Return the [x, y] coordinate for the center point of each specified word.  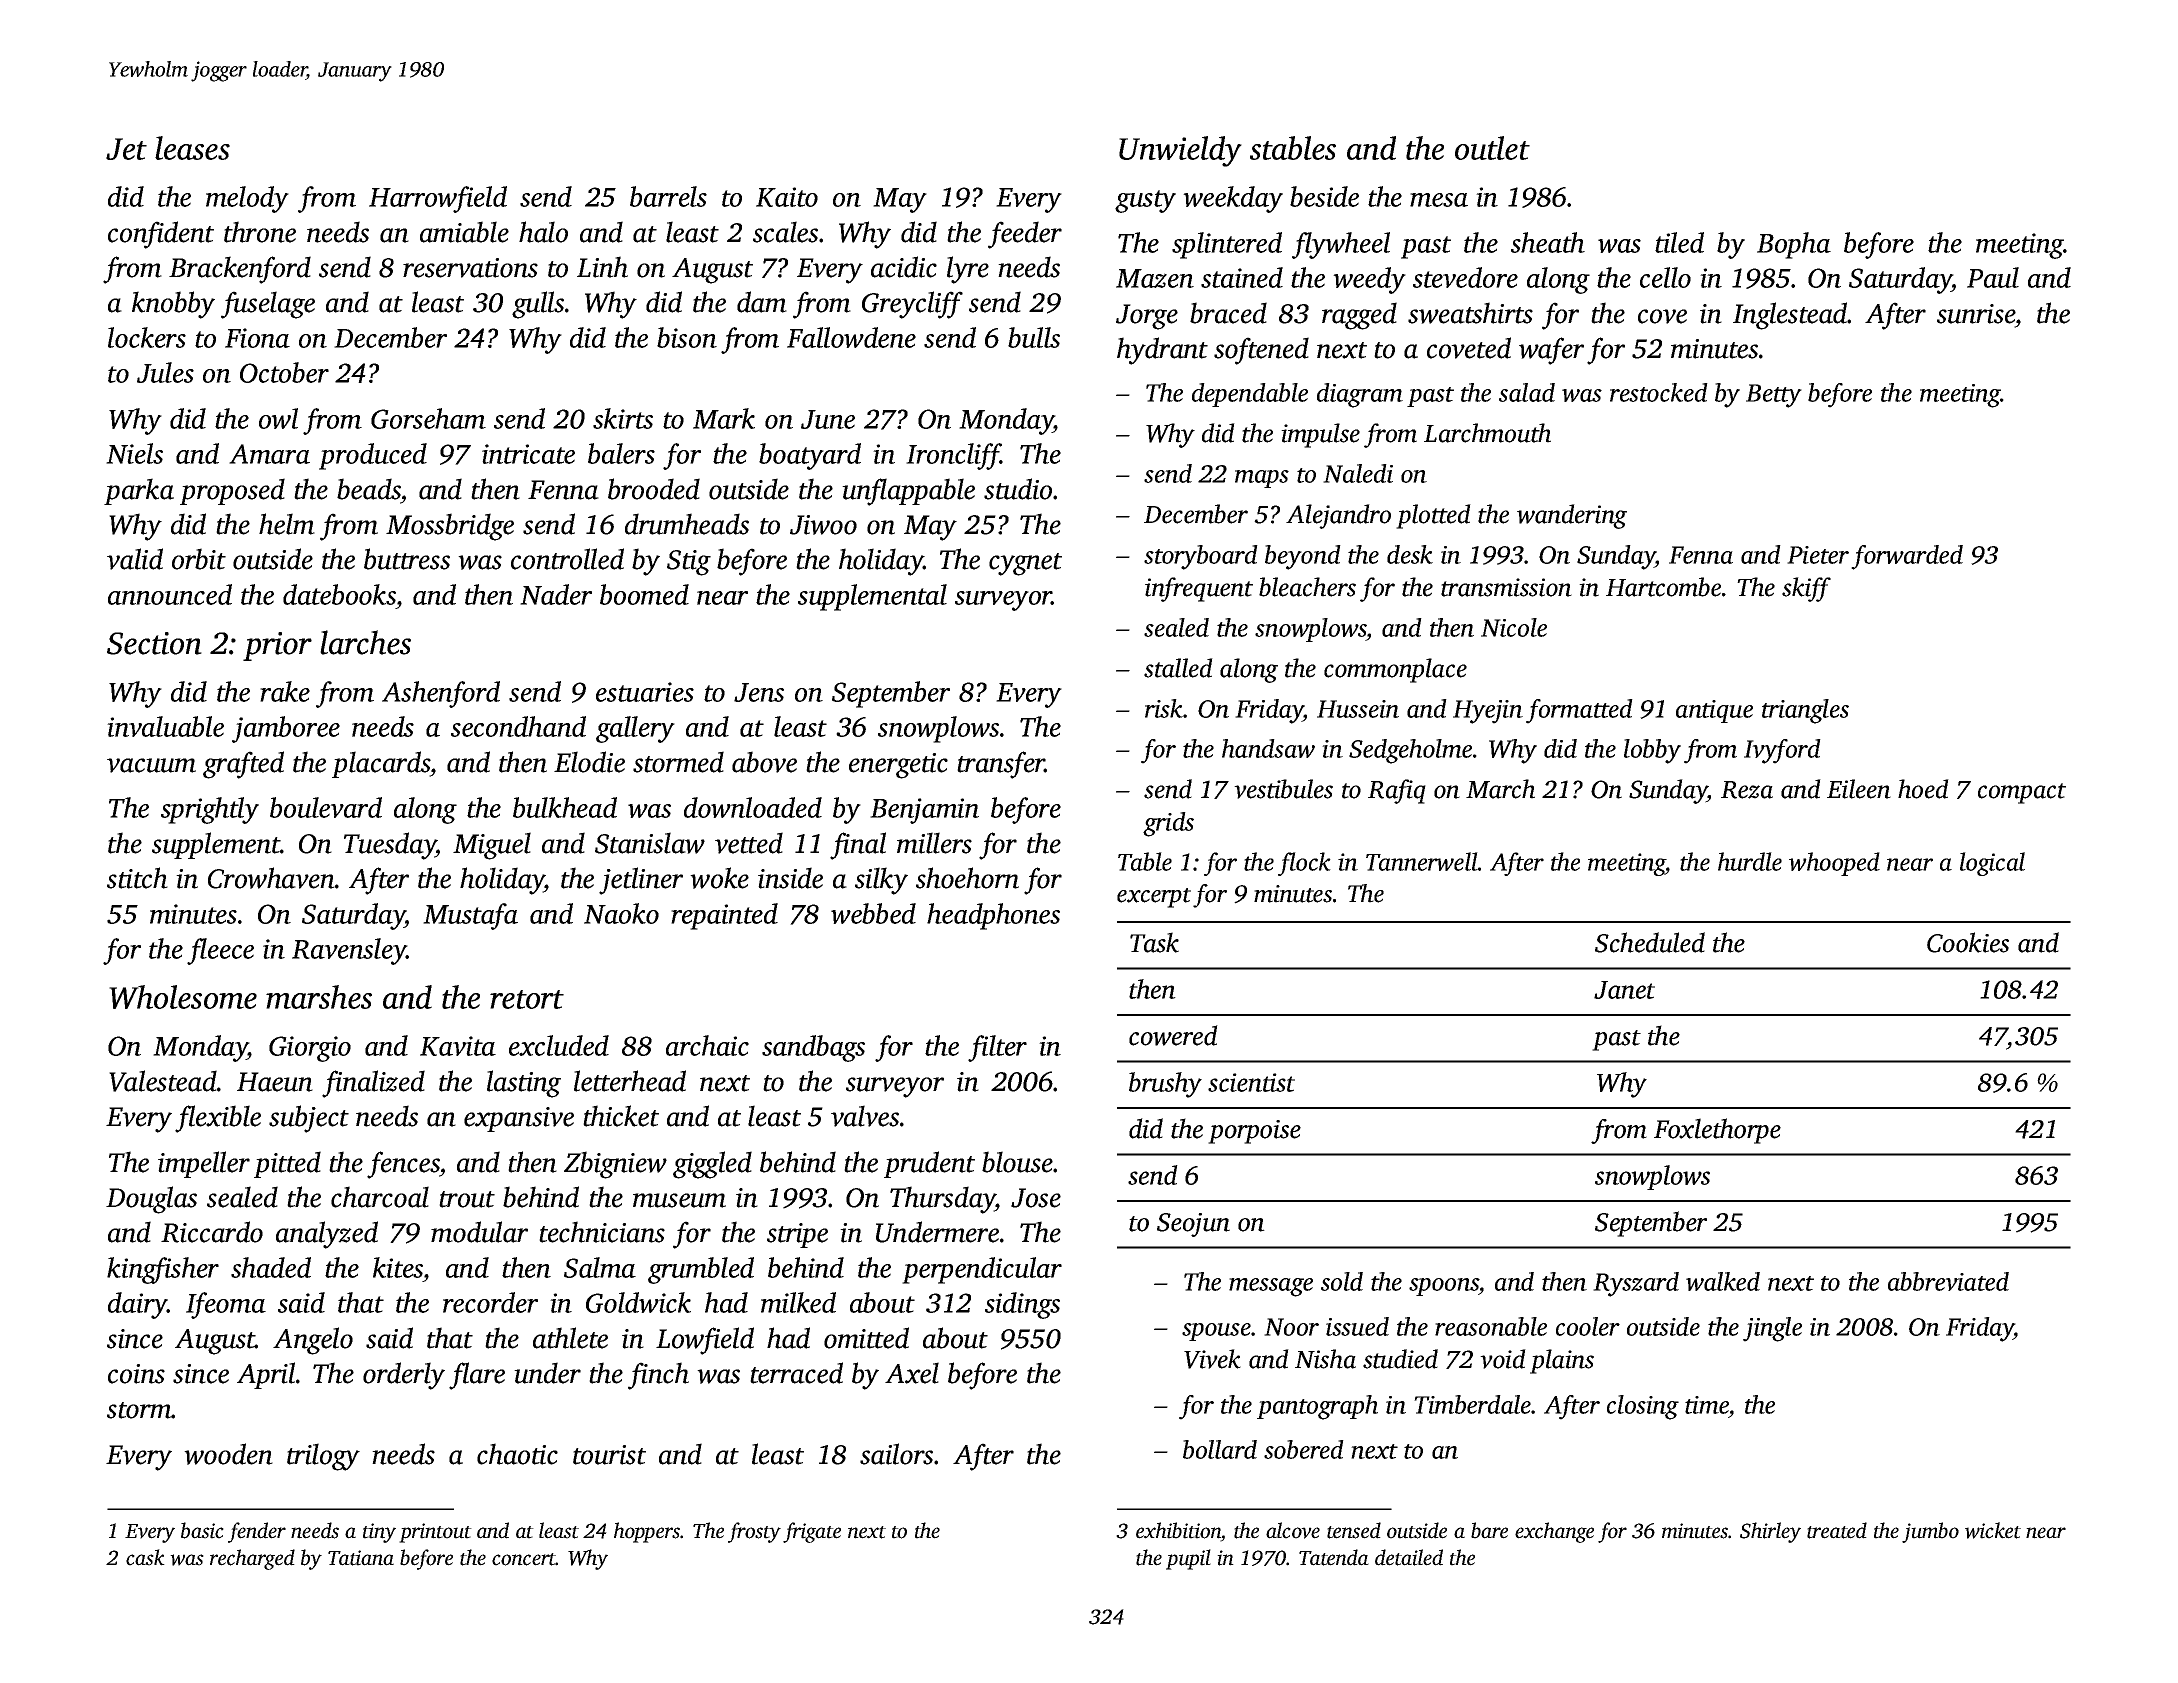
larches [365, 642]
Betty [1774, 396]
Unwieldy [1180, 151]
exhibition [1178, 1531]
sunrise [1976, 314]
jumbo [1930, 1532]
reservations [470, 268]
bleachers [1307, 587]
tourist [609, 1455]
